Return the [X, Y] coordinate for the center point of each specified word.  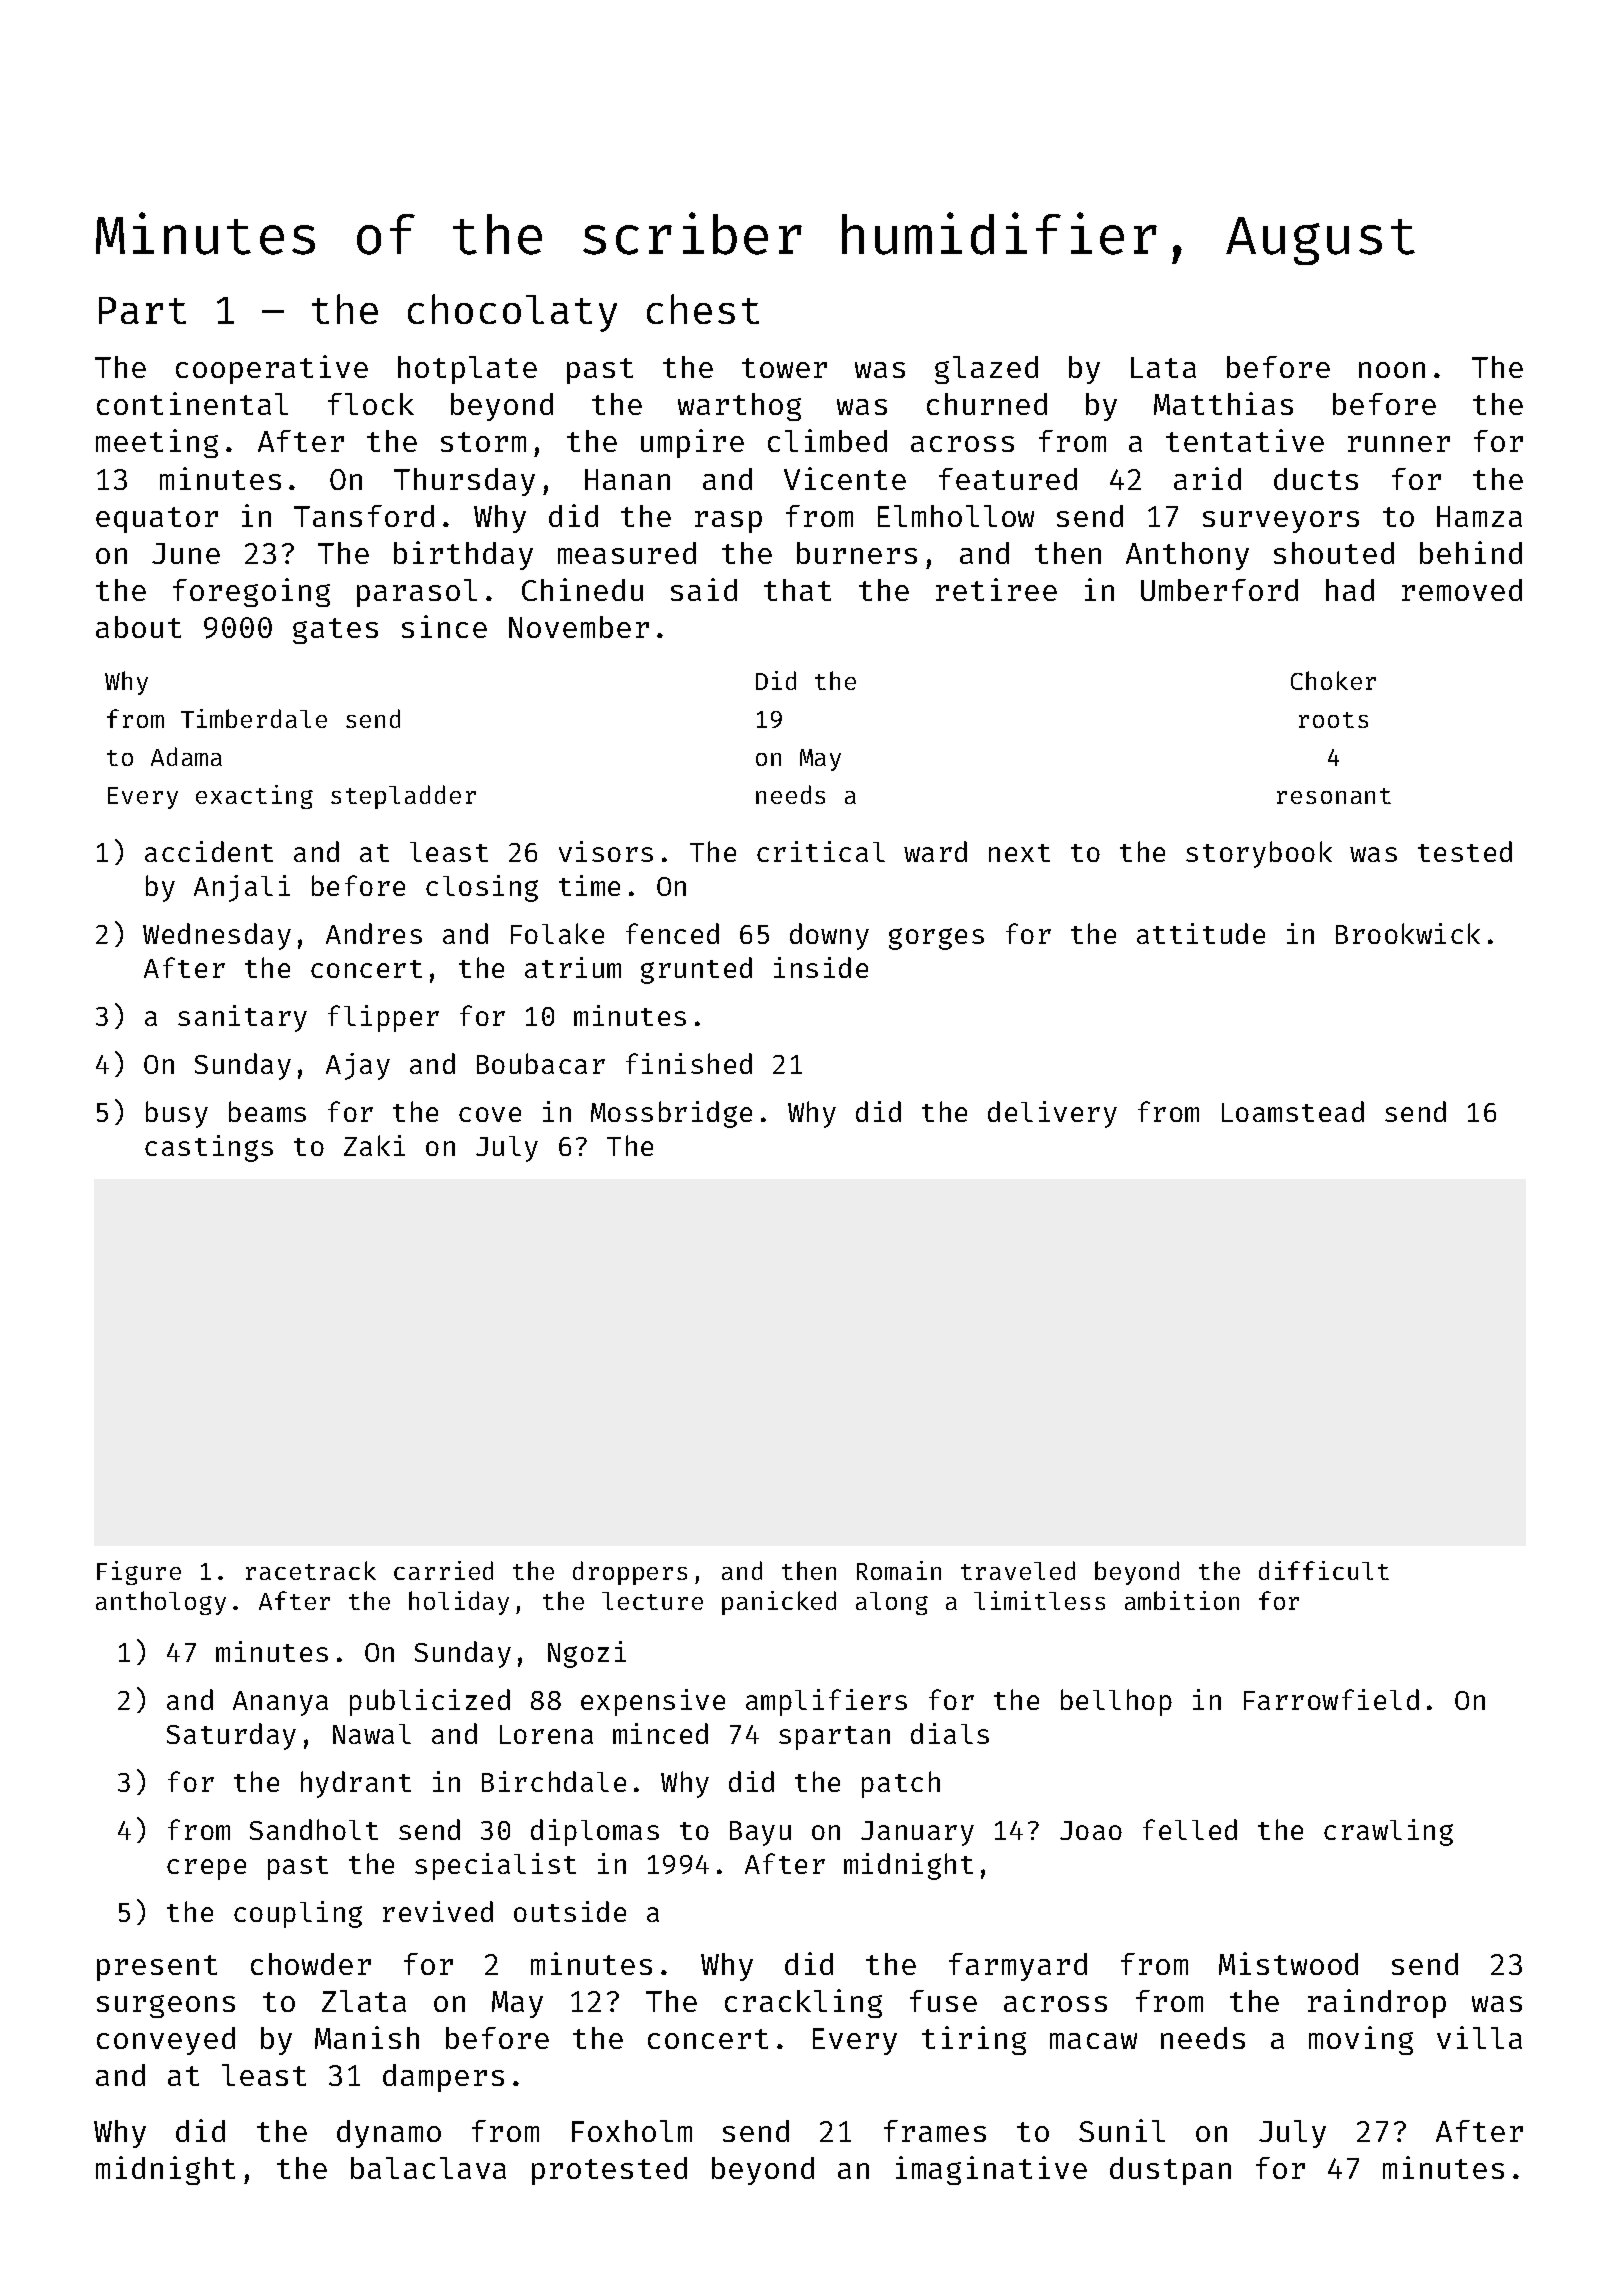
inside [821, 967]
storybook [1259, 854]
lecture [652, 1601]
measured [627, 553]
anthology [161, 1603]
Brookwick [1408, 933]
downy [829, 936]
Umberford [1219, 590]
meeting [157, 443]
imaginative [991, 2170]
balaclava [428, 2168]
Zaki [374, 1145]
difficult [1324, 1570]
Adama [186, 756]
